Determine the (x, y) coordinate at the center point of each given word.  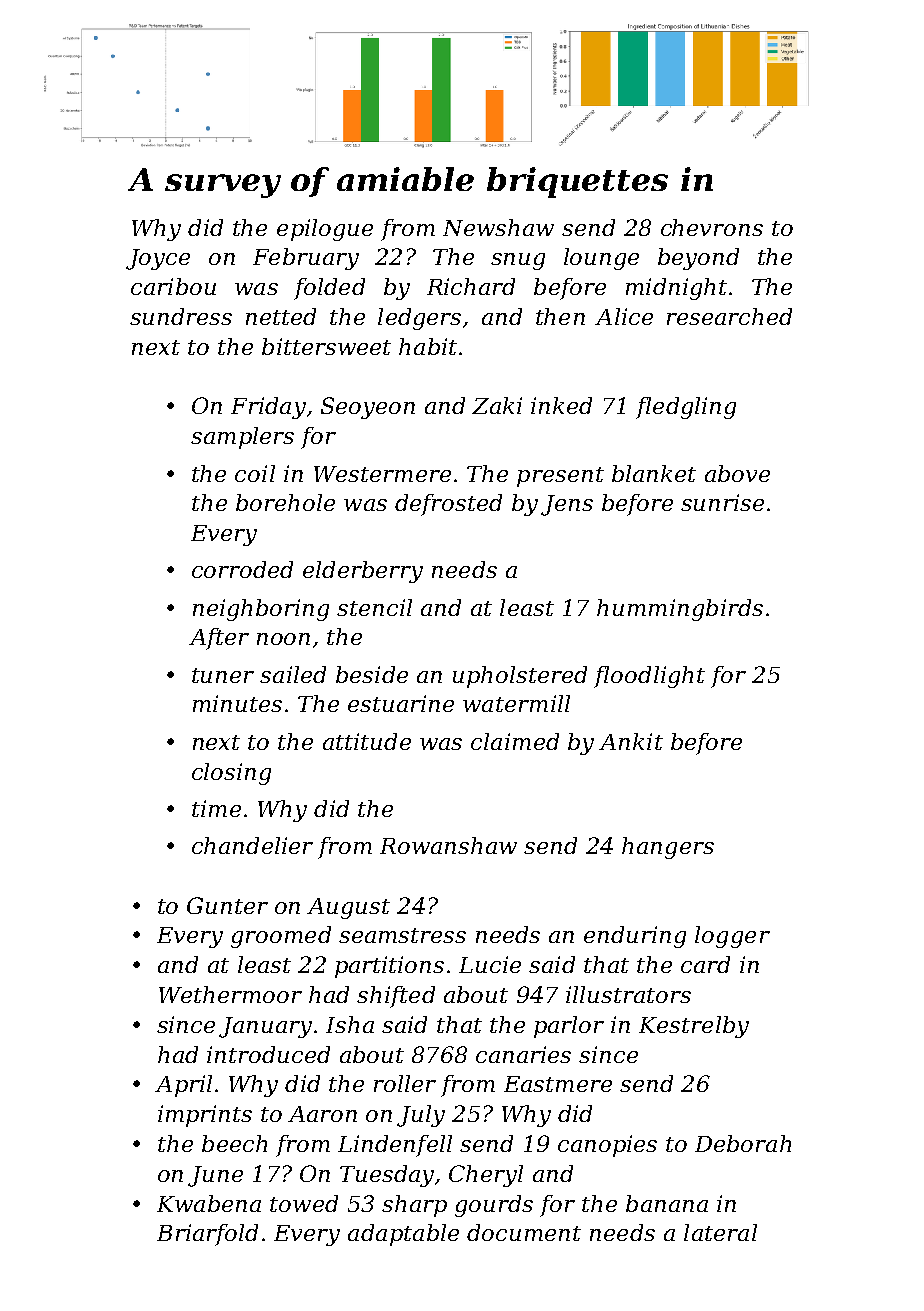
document (524, 1232)
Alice (624, 316)
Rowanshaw (448, 845)
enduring (635, 937)
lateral (720, 1232)
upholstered (520, 677)
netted (281, 316)
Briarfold (207, 1235)
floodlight (649, 677)
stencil (374, 607)
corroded (242, 569)
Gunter (227, 905)
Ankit (631, 741)
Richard (471, 286)
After (219, 639)
